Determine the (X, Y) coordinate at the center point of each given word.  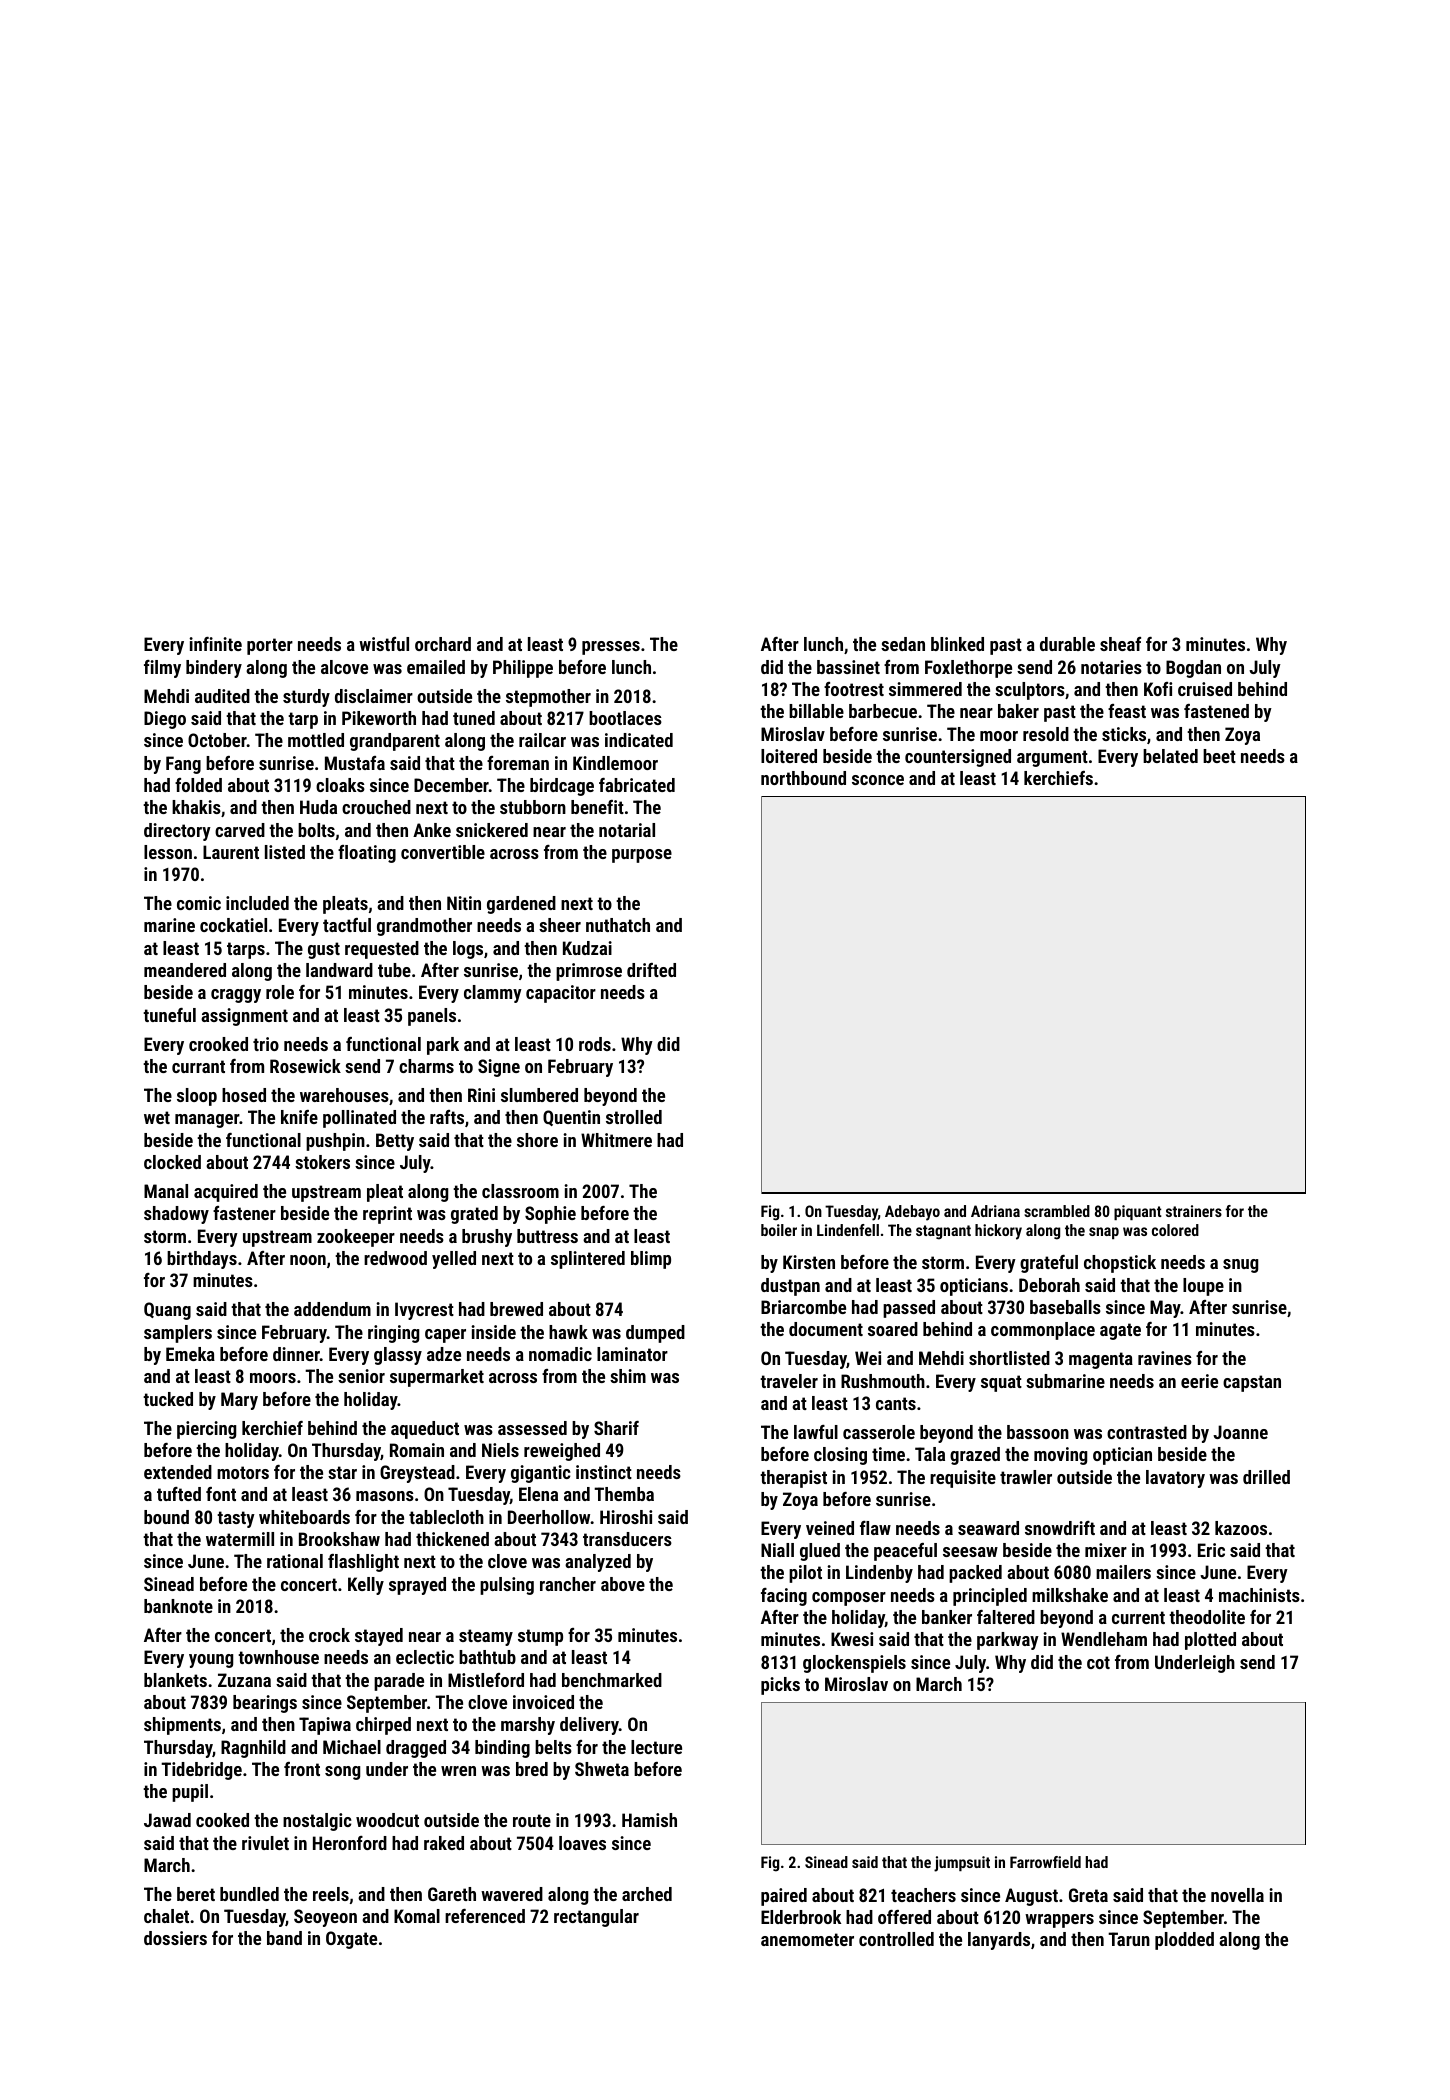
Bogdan (1193, 669)
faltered (1006, 1617)
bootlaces (625, 718)
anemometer (807, 1939)
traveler (789, 1381)
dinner (296, 1354)
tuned (474, 718)
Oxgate (351, 1940)
